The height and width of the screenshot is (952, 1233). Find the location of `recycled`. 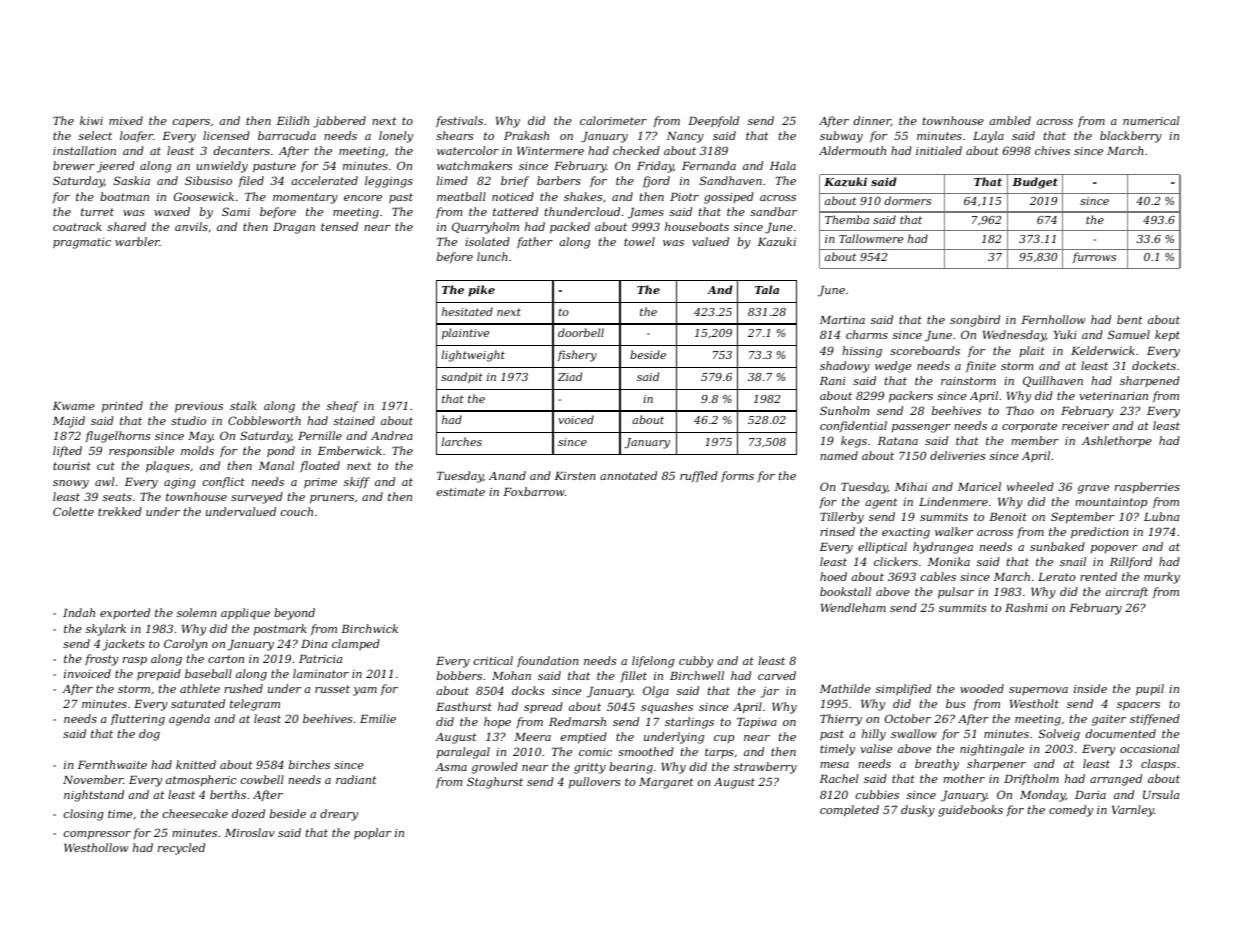

recycled is located at coordinates (181, 849).
